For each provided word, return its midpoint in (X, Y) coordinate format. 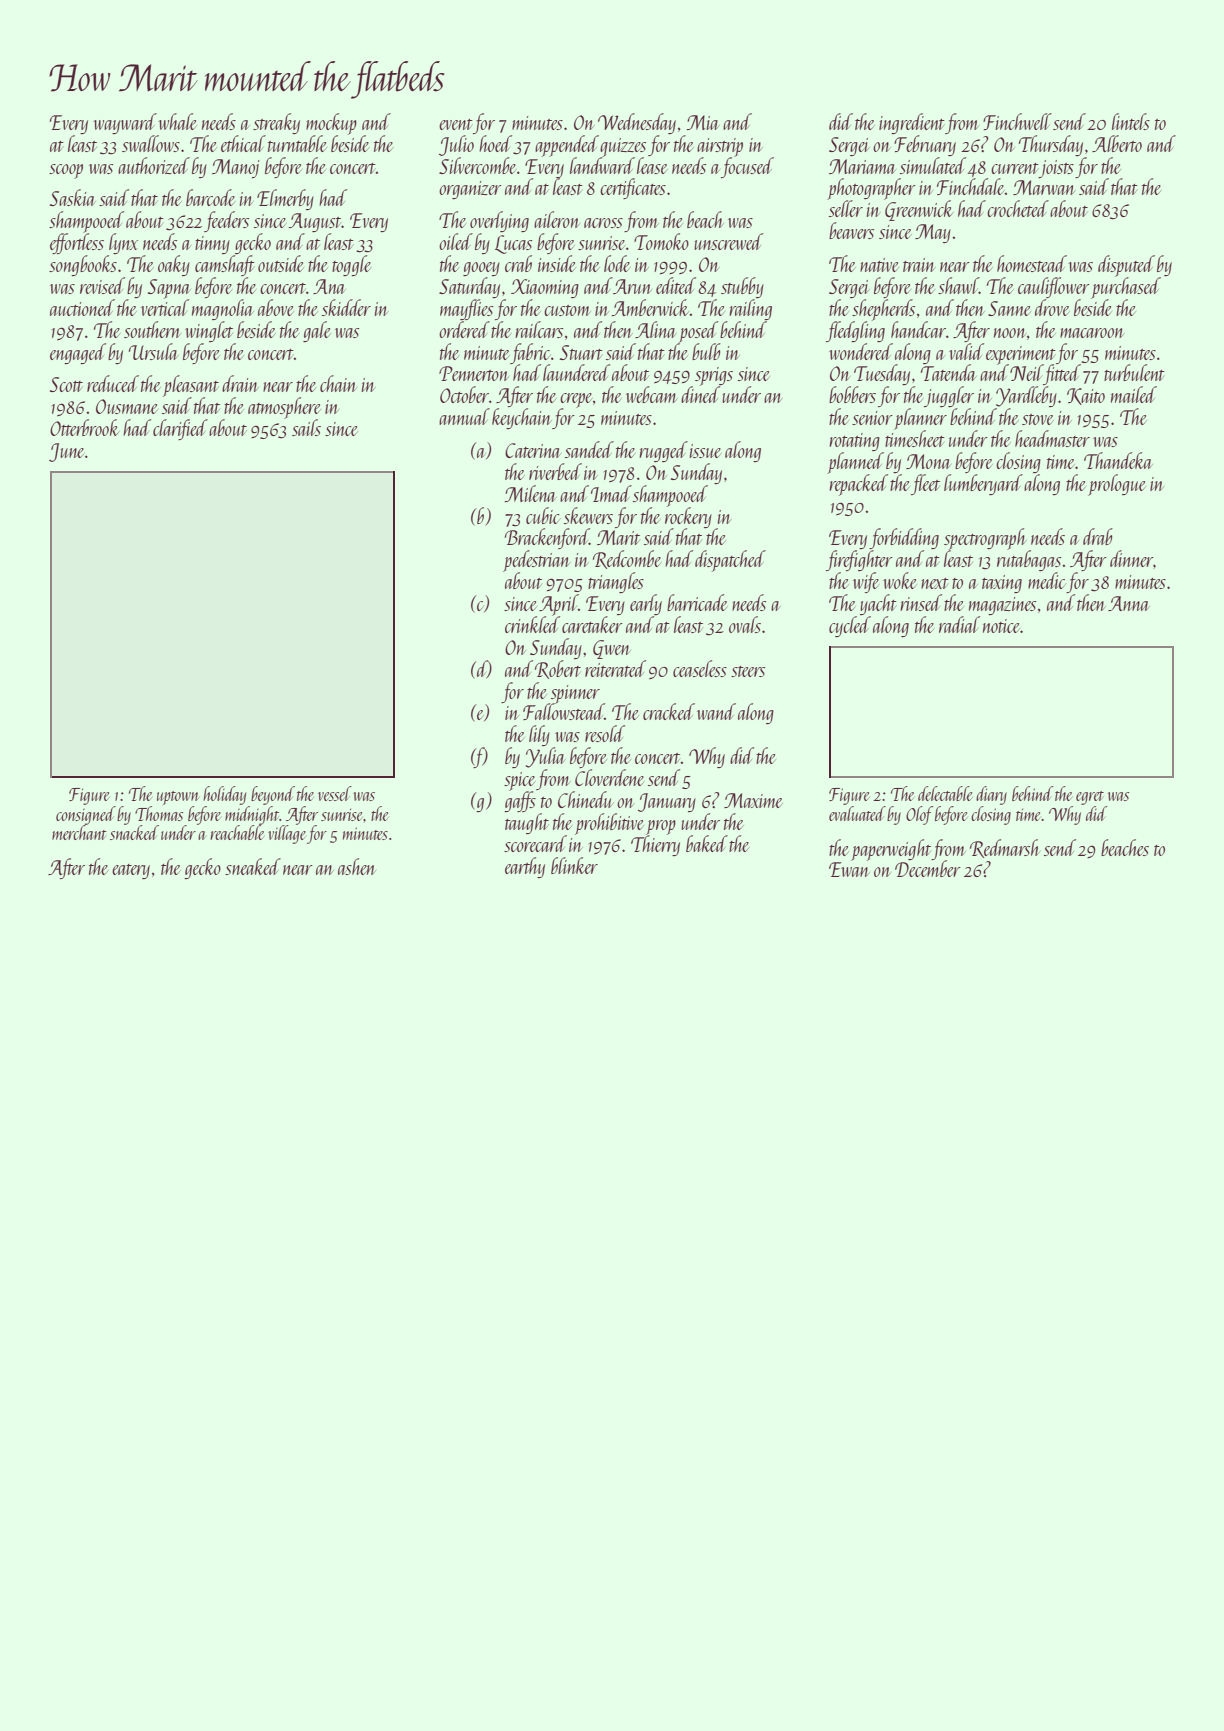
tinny (212, 245)
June (66, 452)
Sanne (1009, 308)
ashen (356, 866)
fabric (530, 353)
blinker (574, 865)
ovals (745, 624)
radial (959, 624)
